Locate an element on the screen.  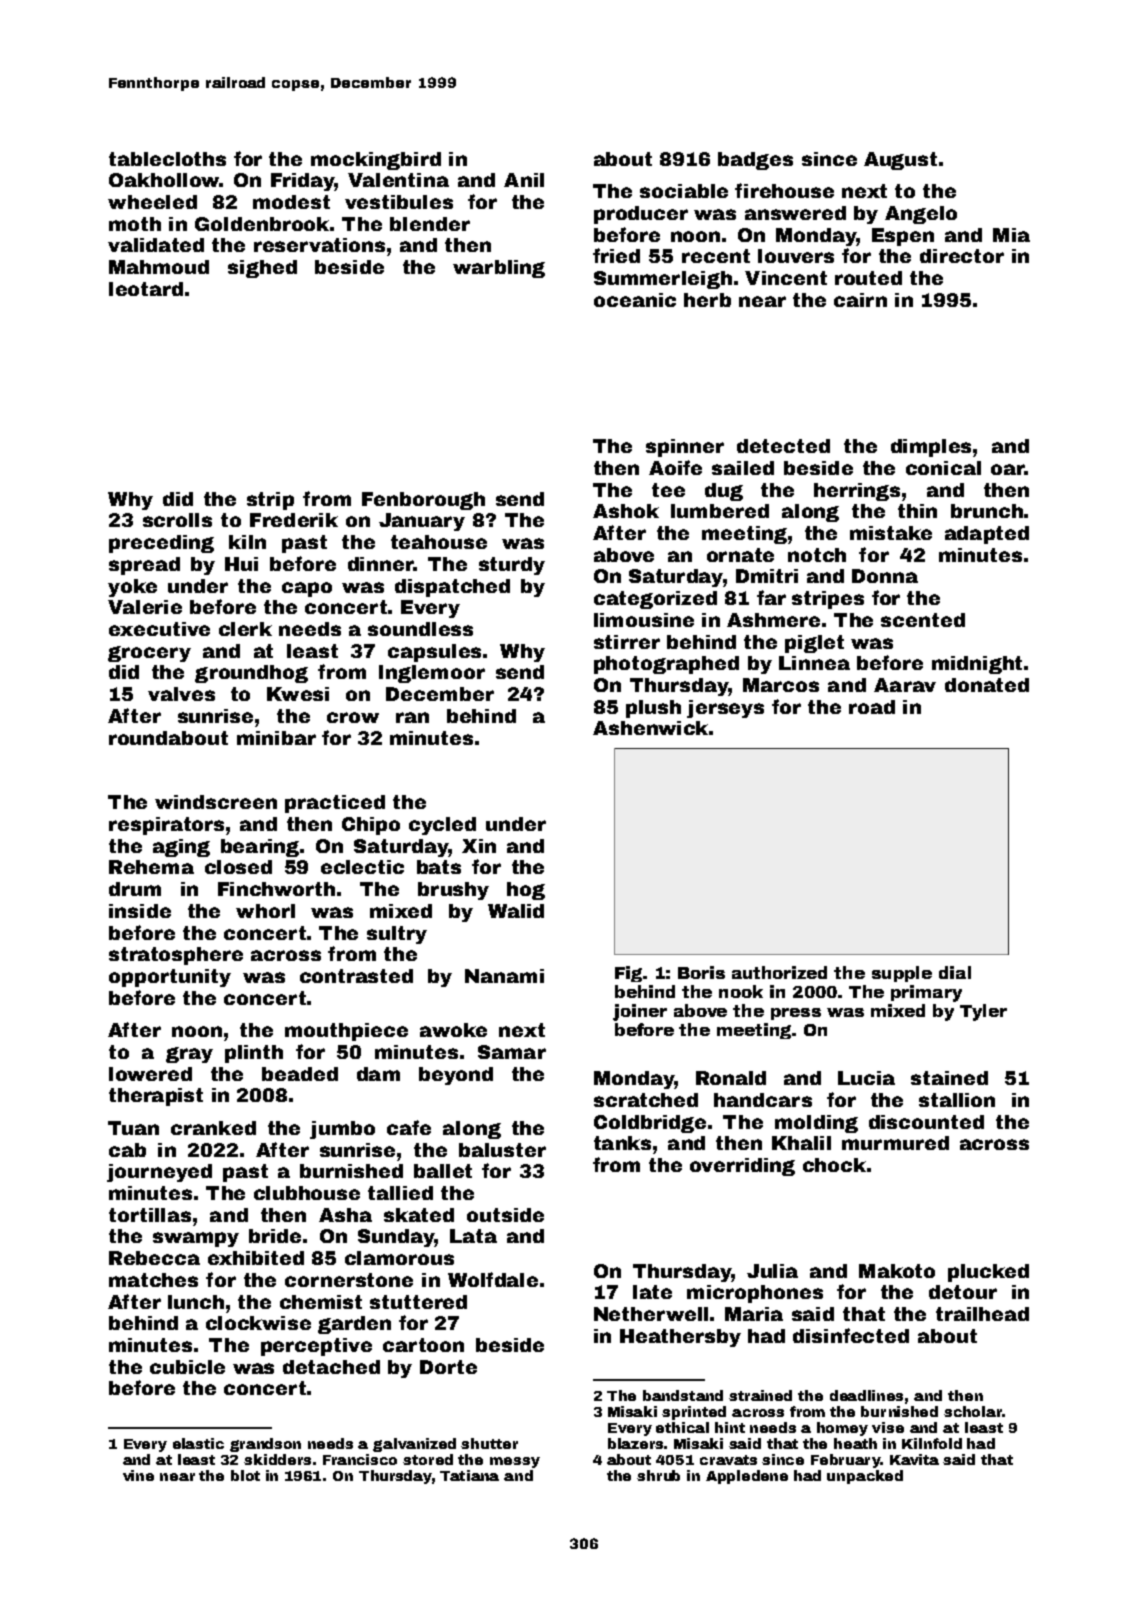
whorl is located at coordinates (265, 911).
